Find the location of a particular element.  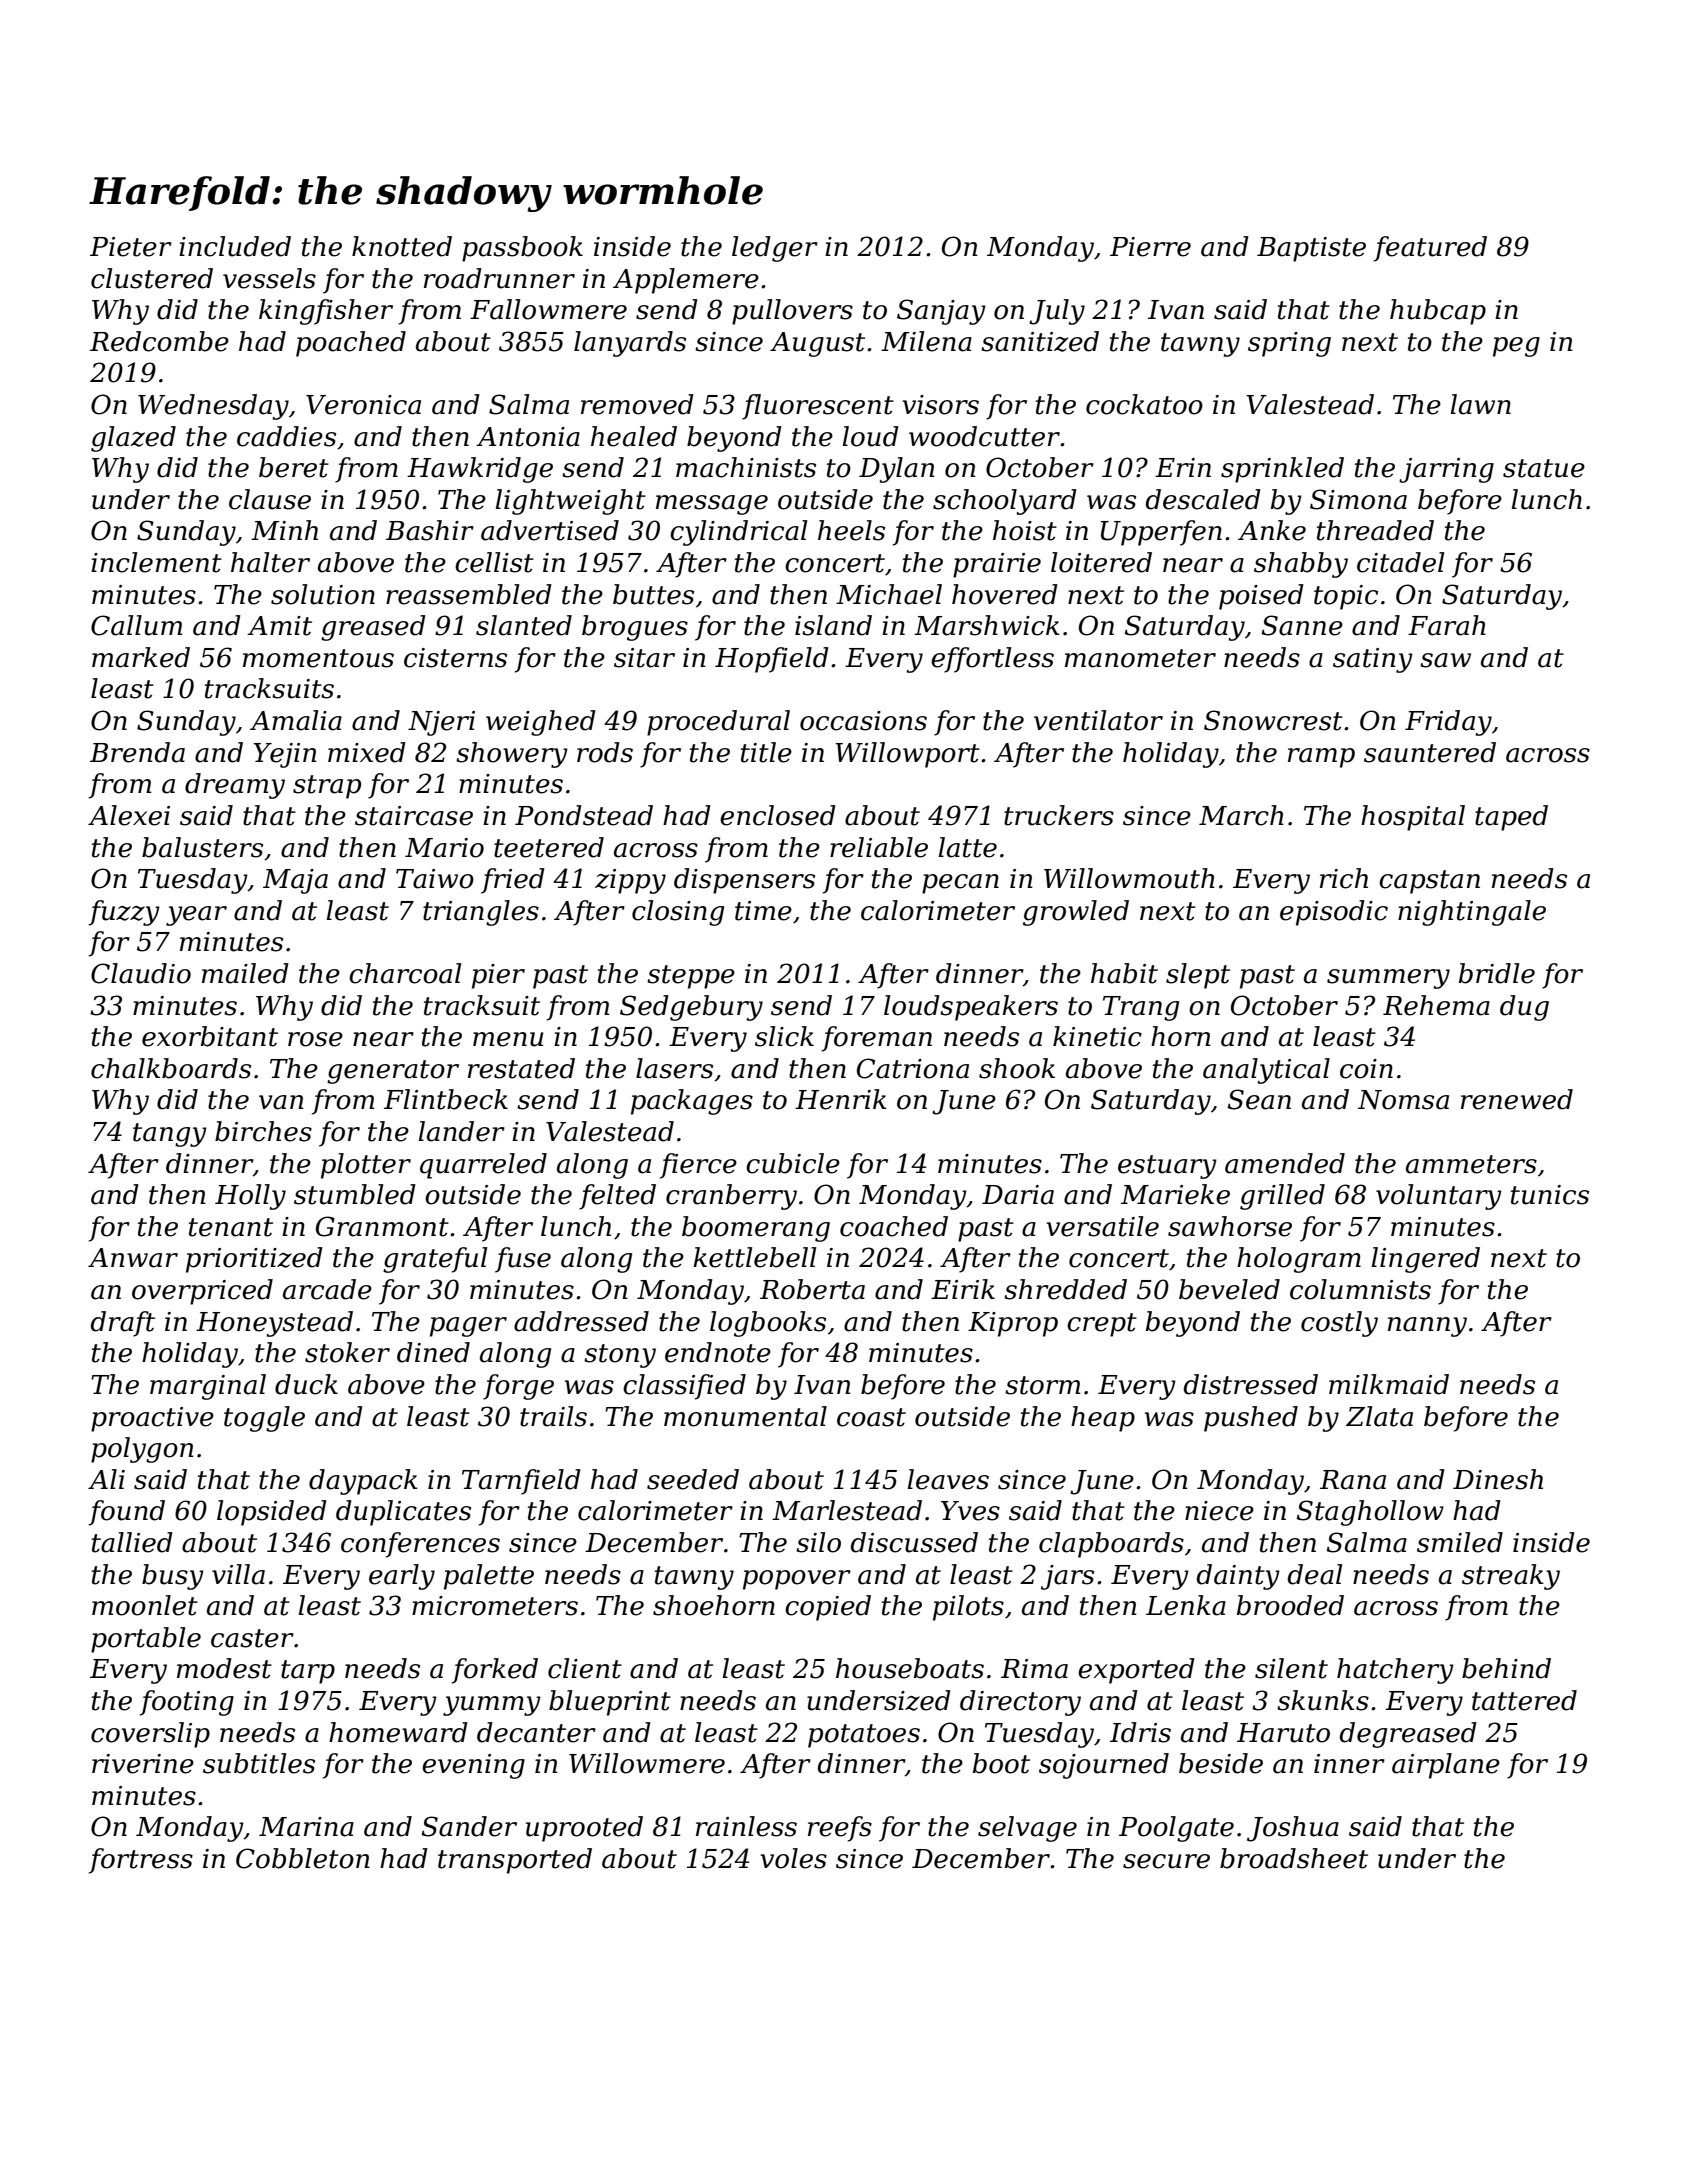

selvage is located at coordinates (1027, 1829).
